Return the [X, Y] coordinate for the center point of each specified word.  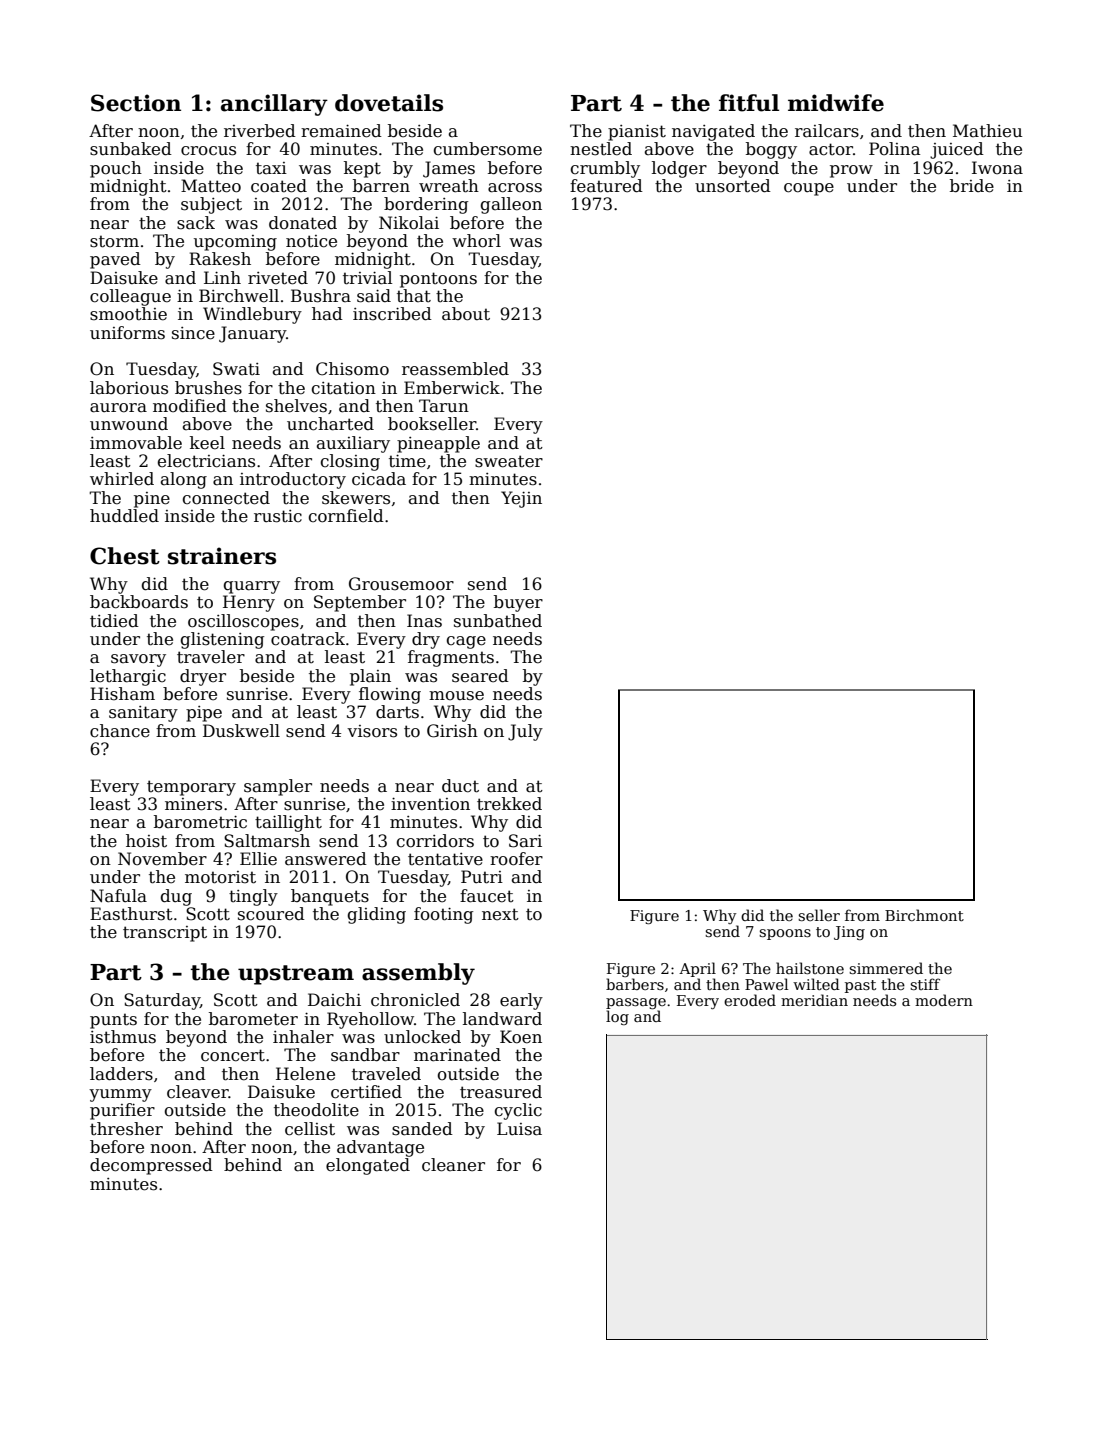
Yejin [521, 499]
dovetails [389, 103]
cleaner [453, 1165]
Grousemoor [401, 584]
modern [944, 1000]
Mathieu [987, 131]
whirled [122, 479]
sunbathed [498, 621]
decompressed [151, 1166]
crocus [208, 151]
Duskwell [241, 731]
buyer [518, 603]
